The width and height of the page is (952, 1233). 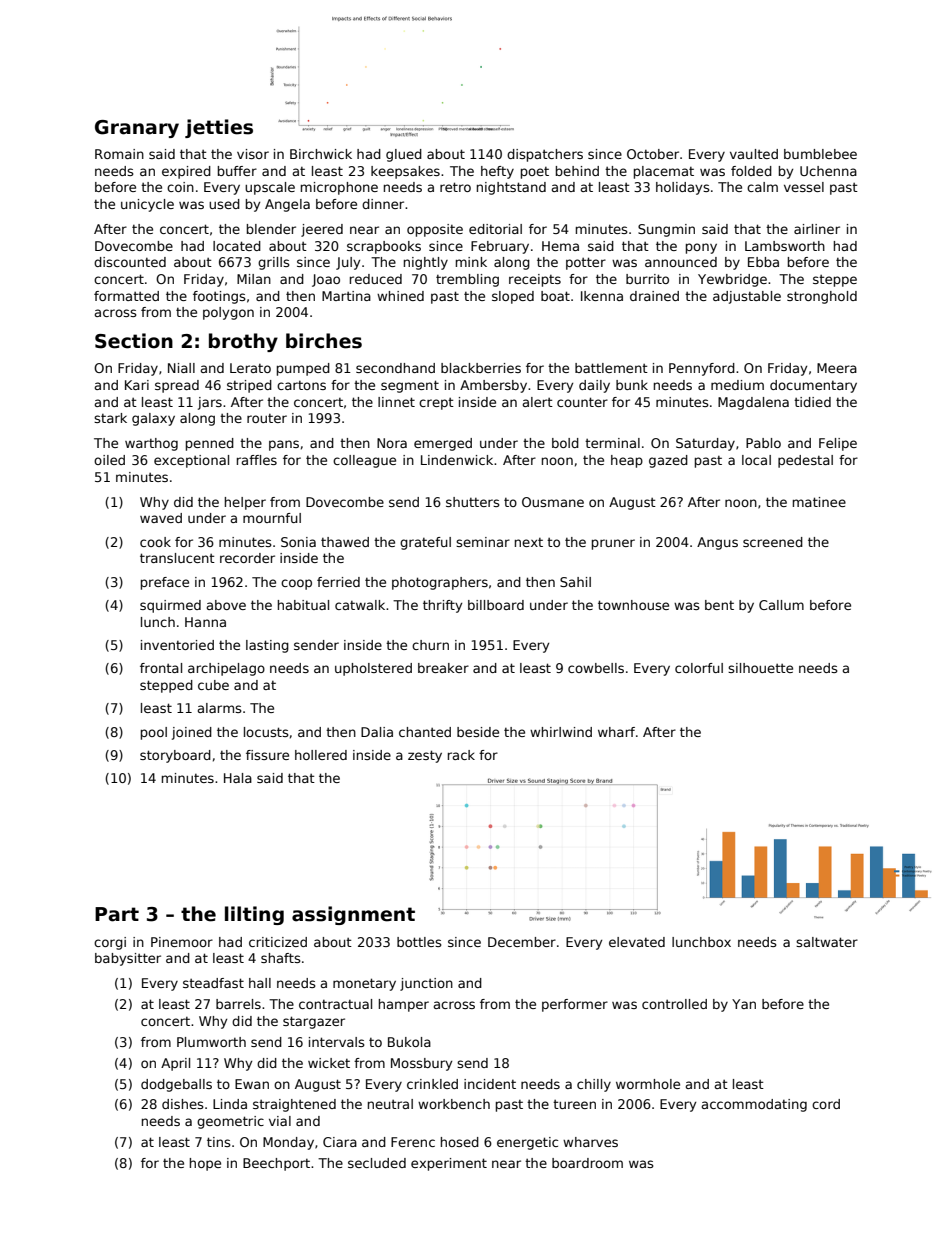 What do you see at coordinates (616, 732) in the page?
I see `wharf` at bounding box center [616, 732].
